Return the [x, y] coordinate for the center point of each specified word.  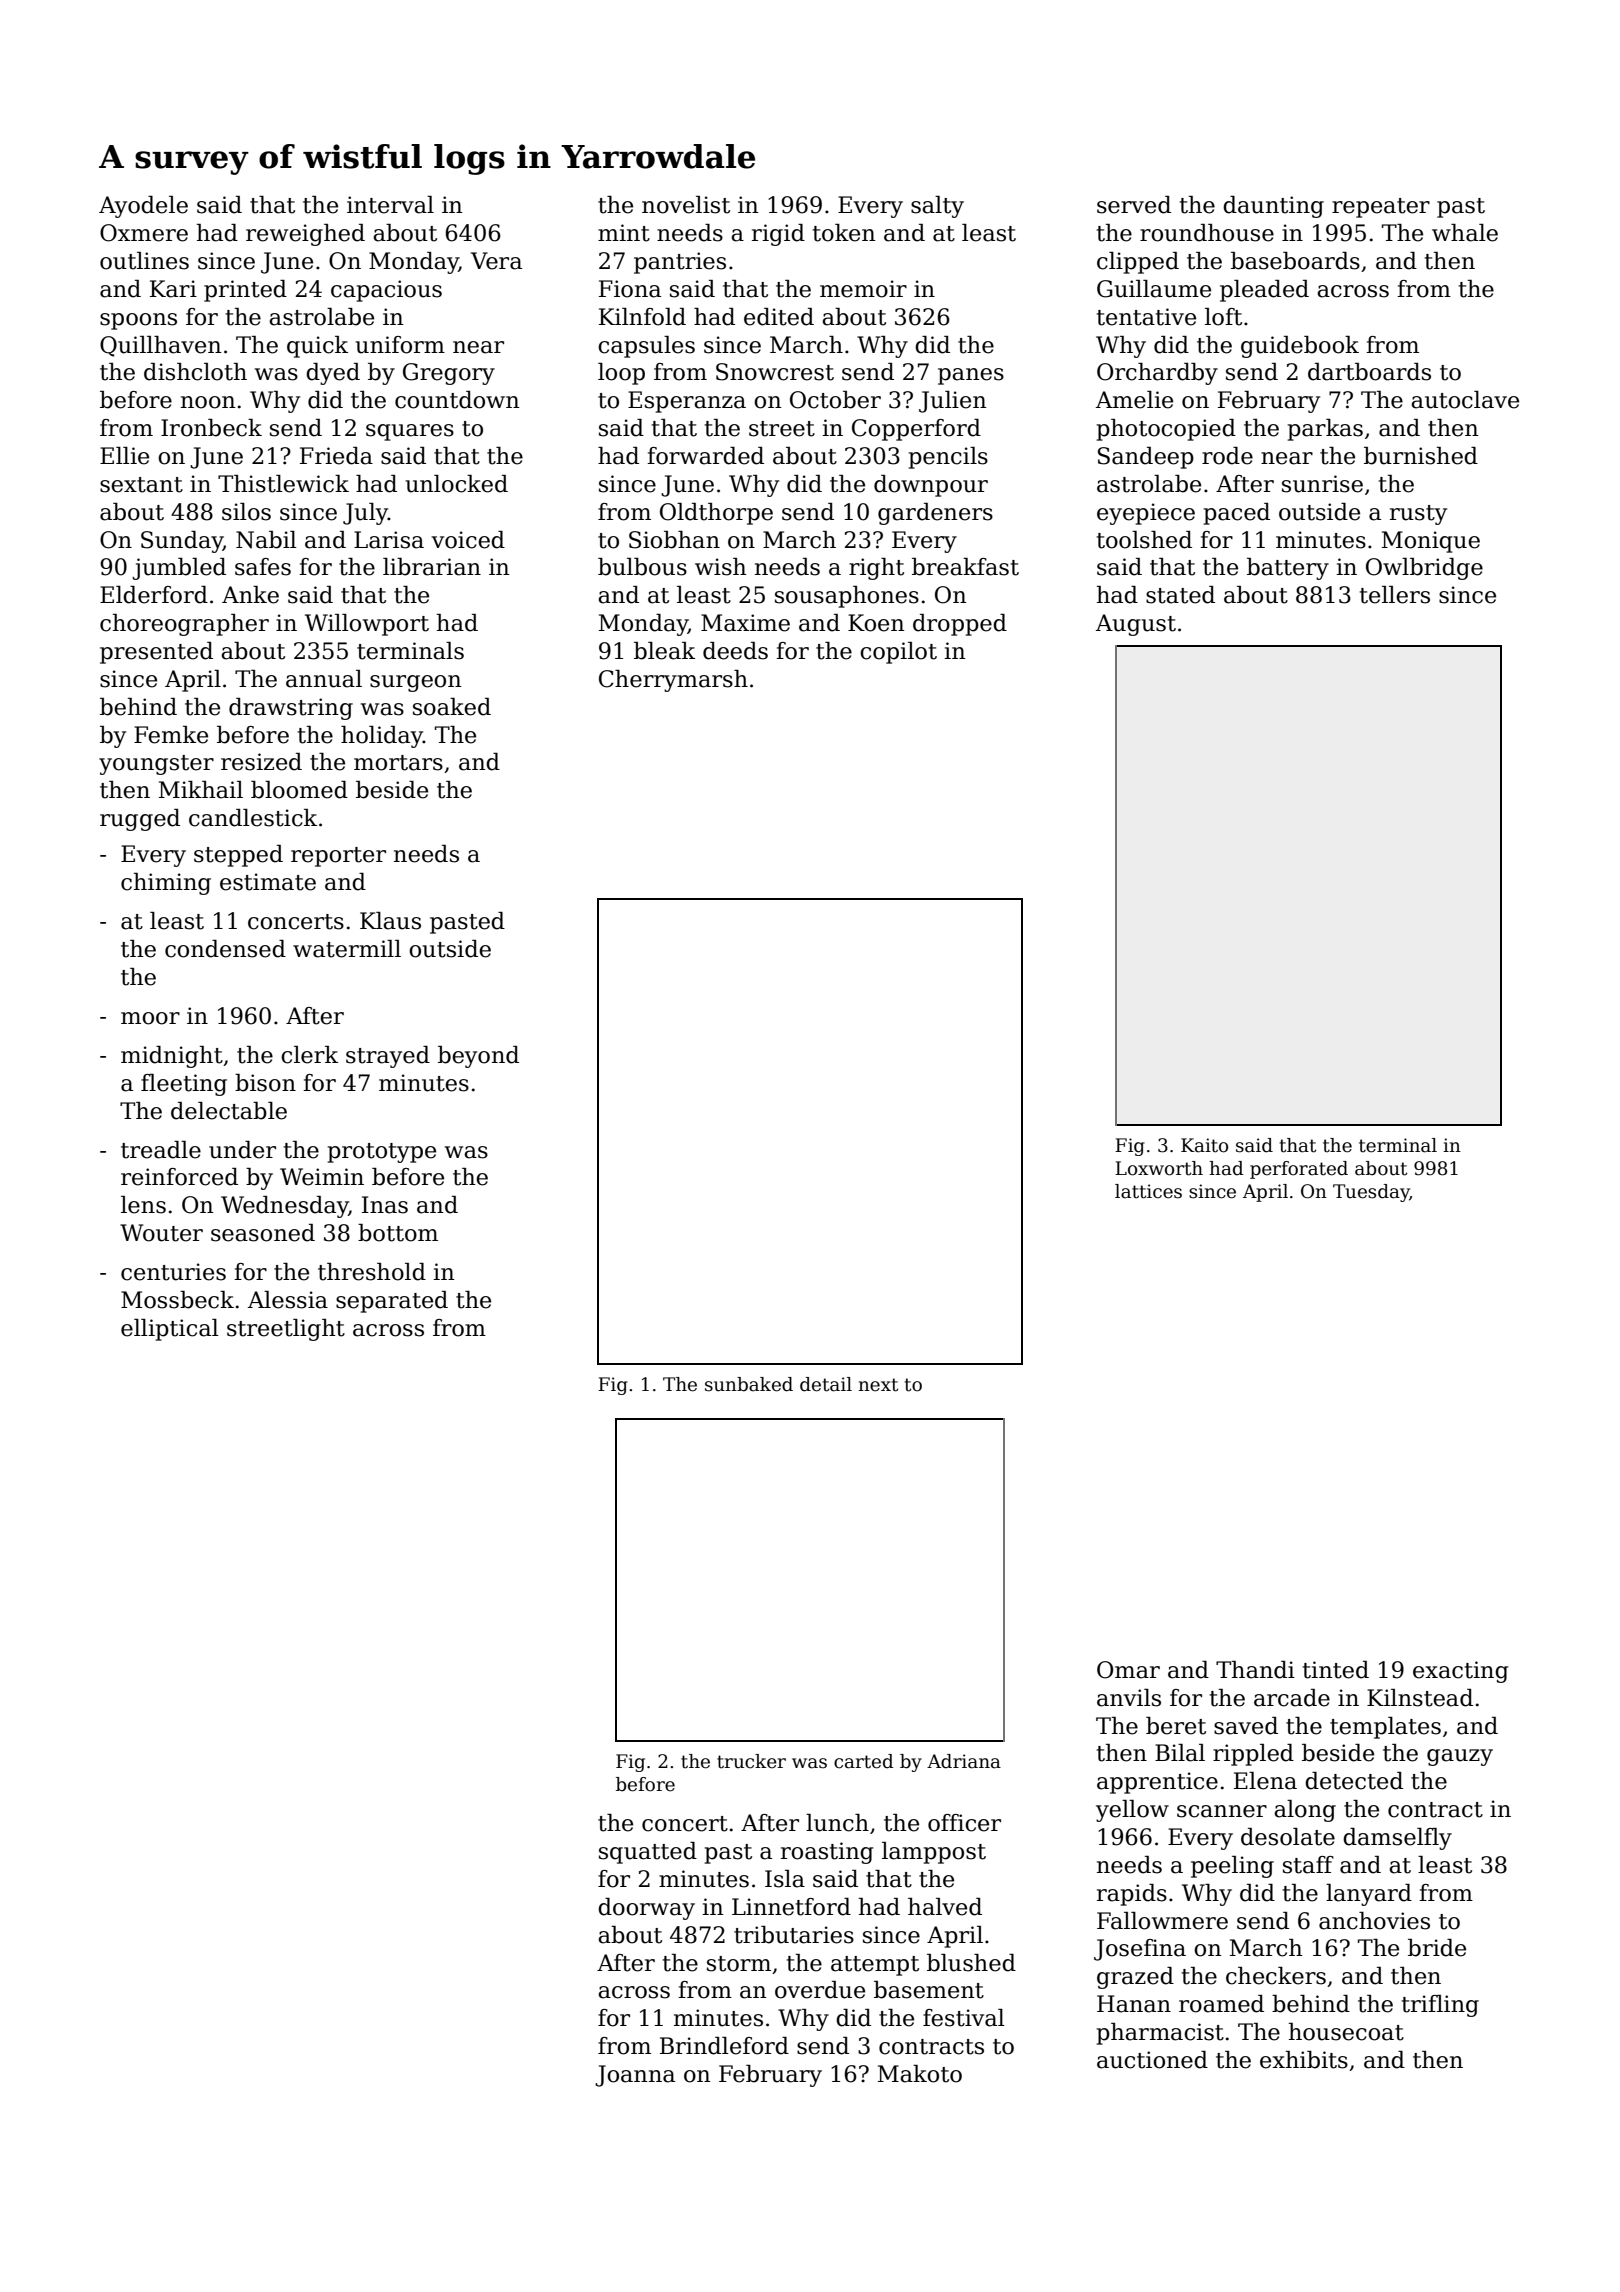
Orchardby [1157, 374]
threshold [372, 1272]
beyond [478, 1057]
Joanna [635, 2076]
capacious [386, 291]
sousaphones [847, 597]
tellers [1395, 595]
